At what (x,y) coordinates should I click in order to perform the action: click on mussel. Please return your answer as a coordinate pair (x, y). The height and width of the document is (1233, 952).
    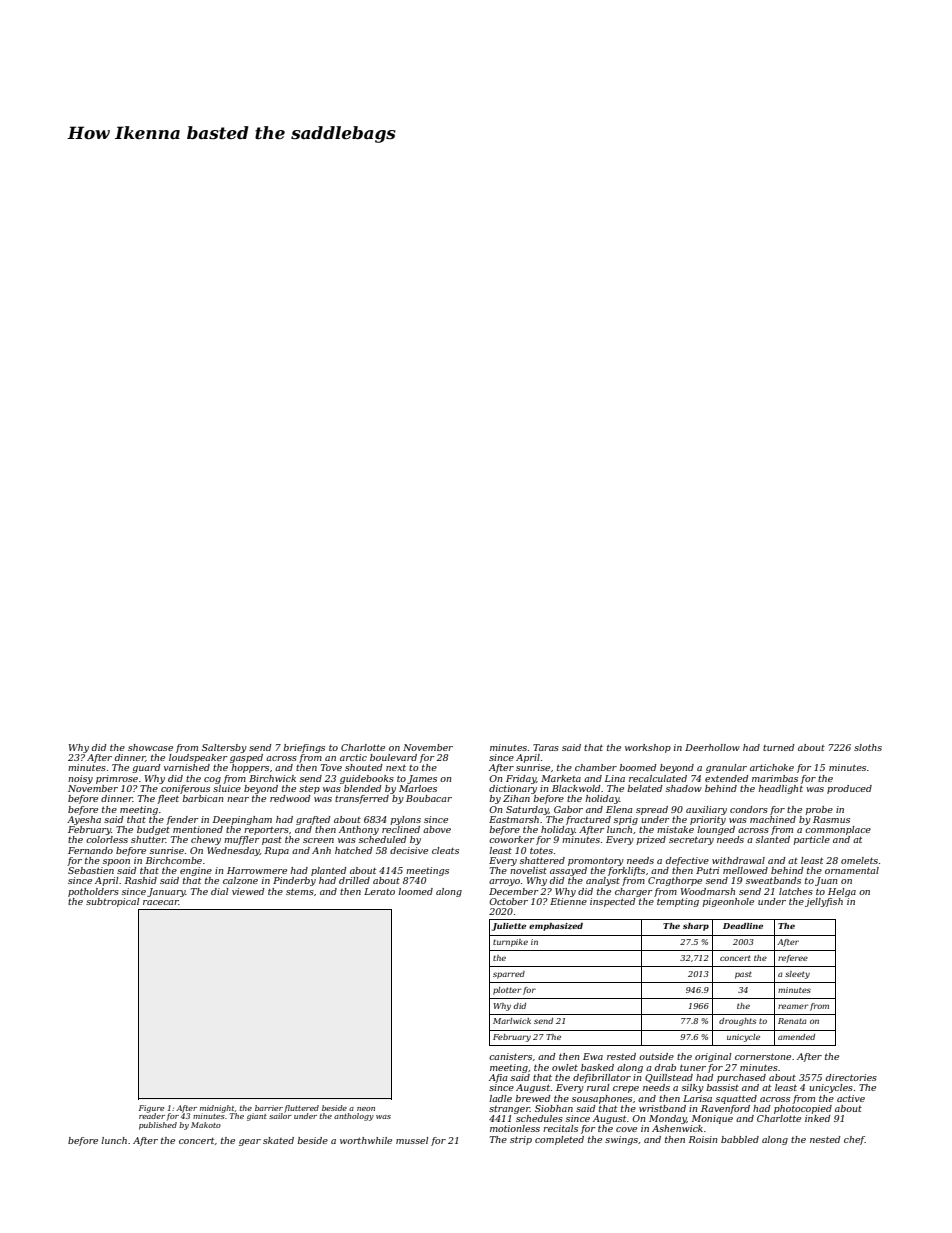
    Looking at the image, I should click on (412, 1140).
